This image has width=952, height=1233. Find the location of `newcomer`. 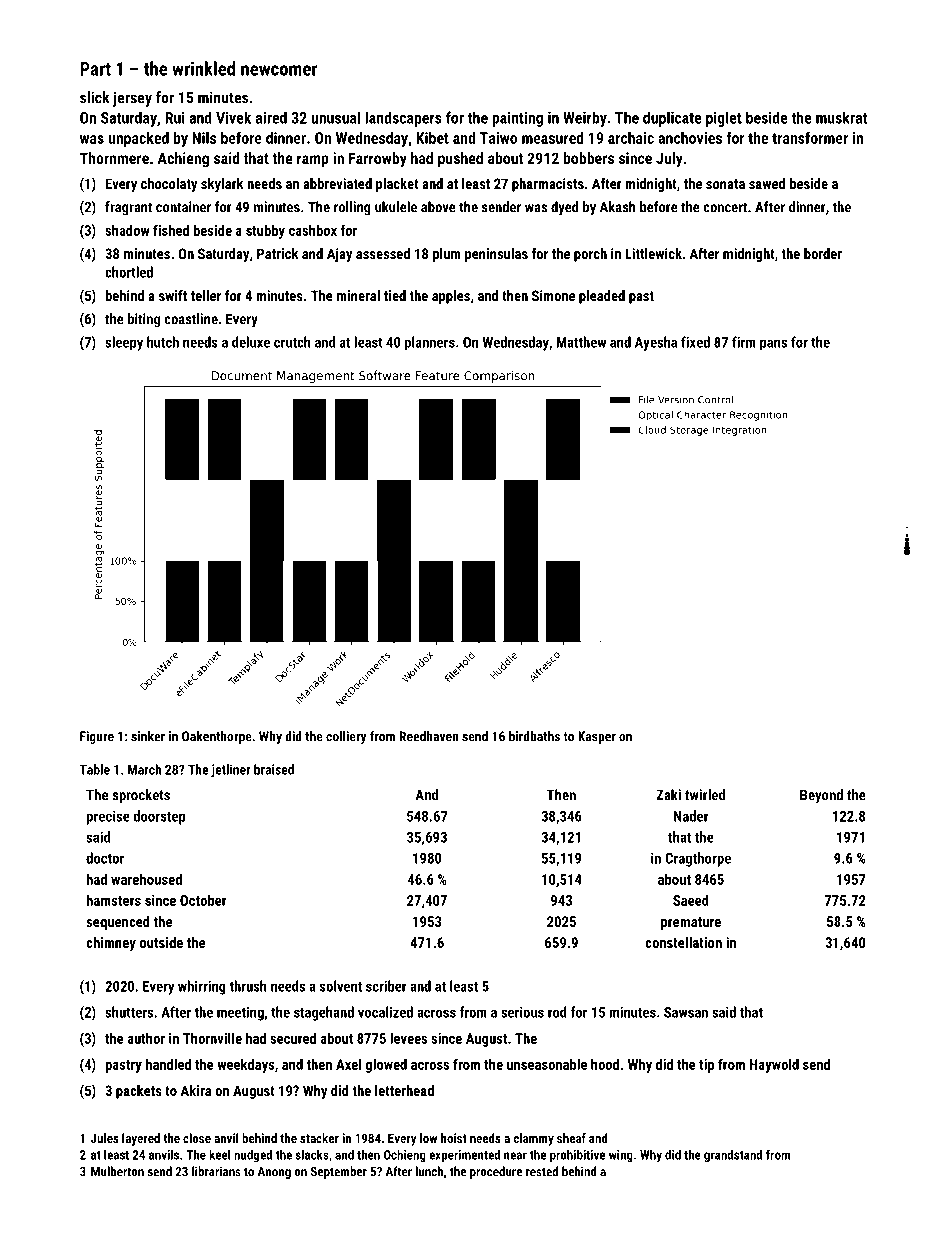

newcomer is located at coordinates (279, 70).
